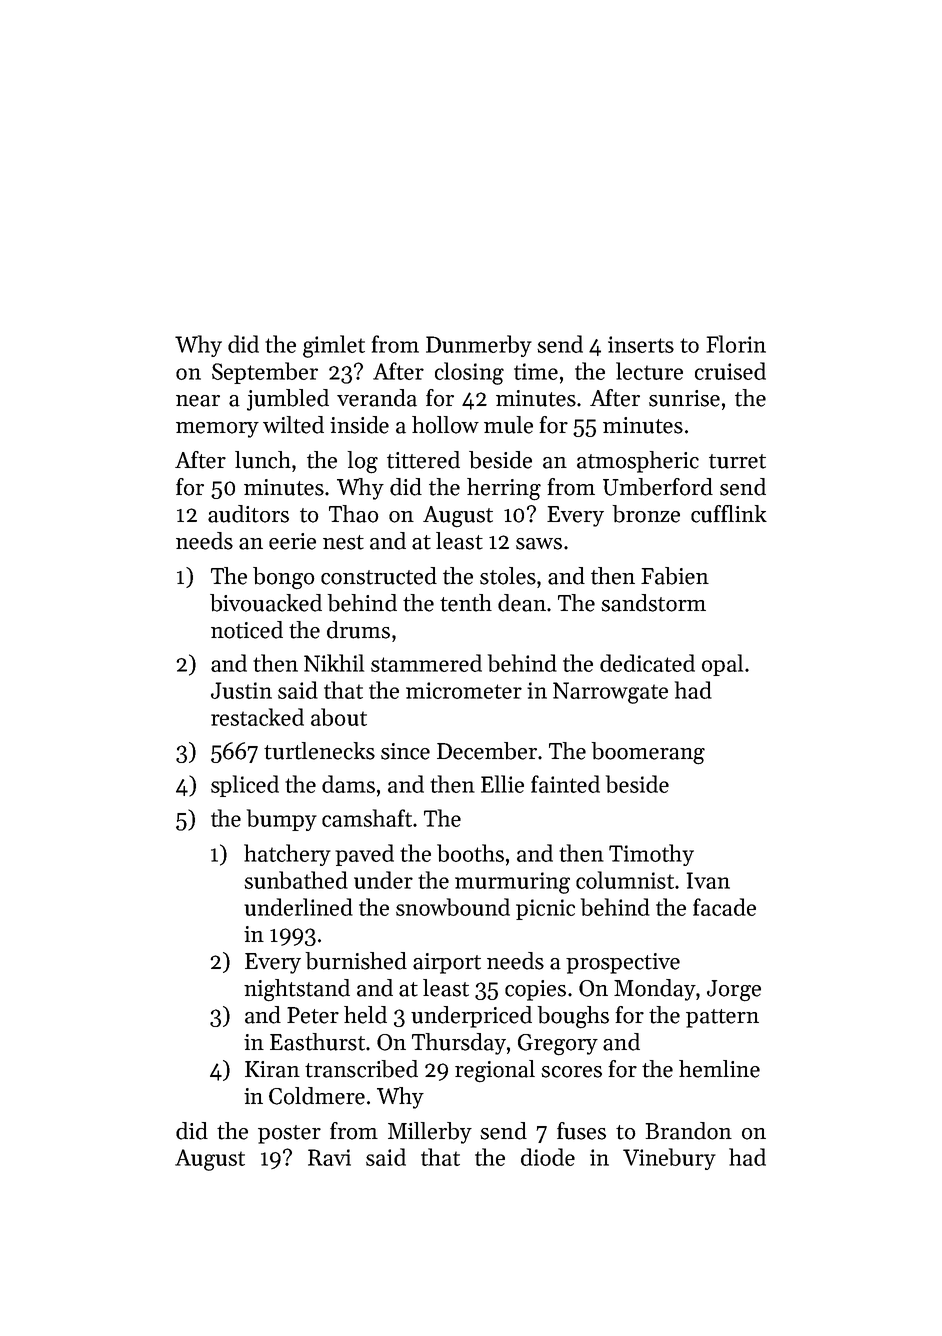 The height and width of the image is (1336, 942). What do you see at coordinates (263, 460) in the image?
I see `lunch` at bounding box center [263, 460].
